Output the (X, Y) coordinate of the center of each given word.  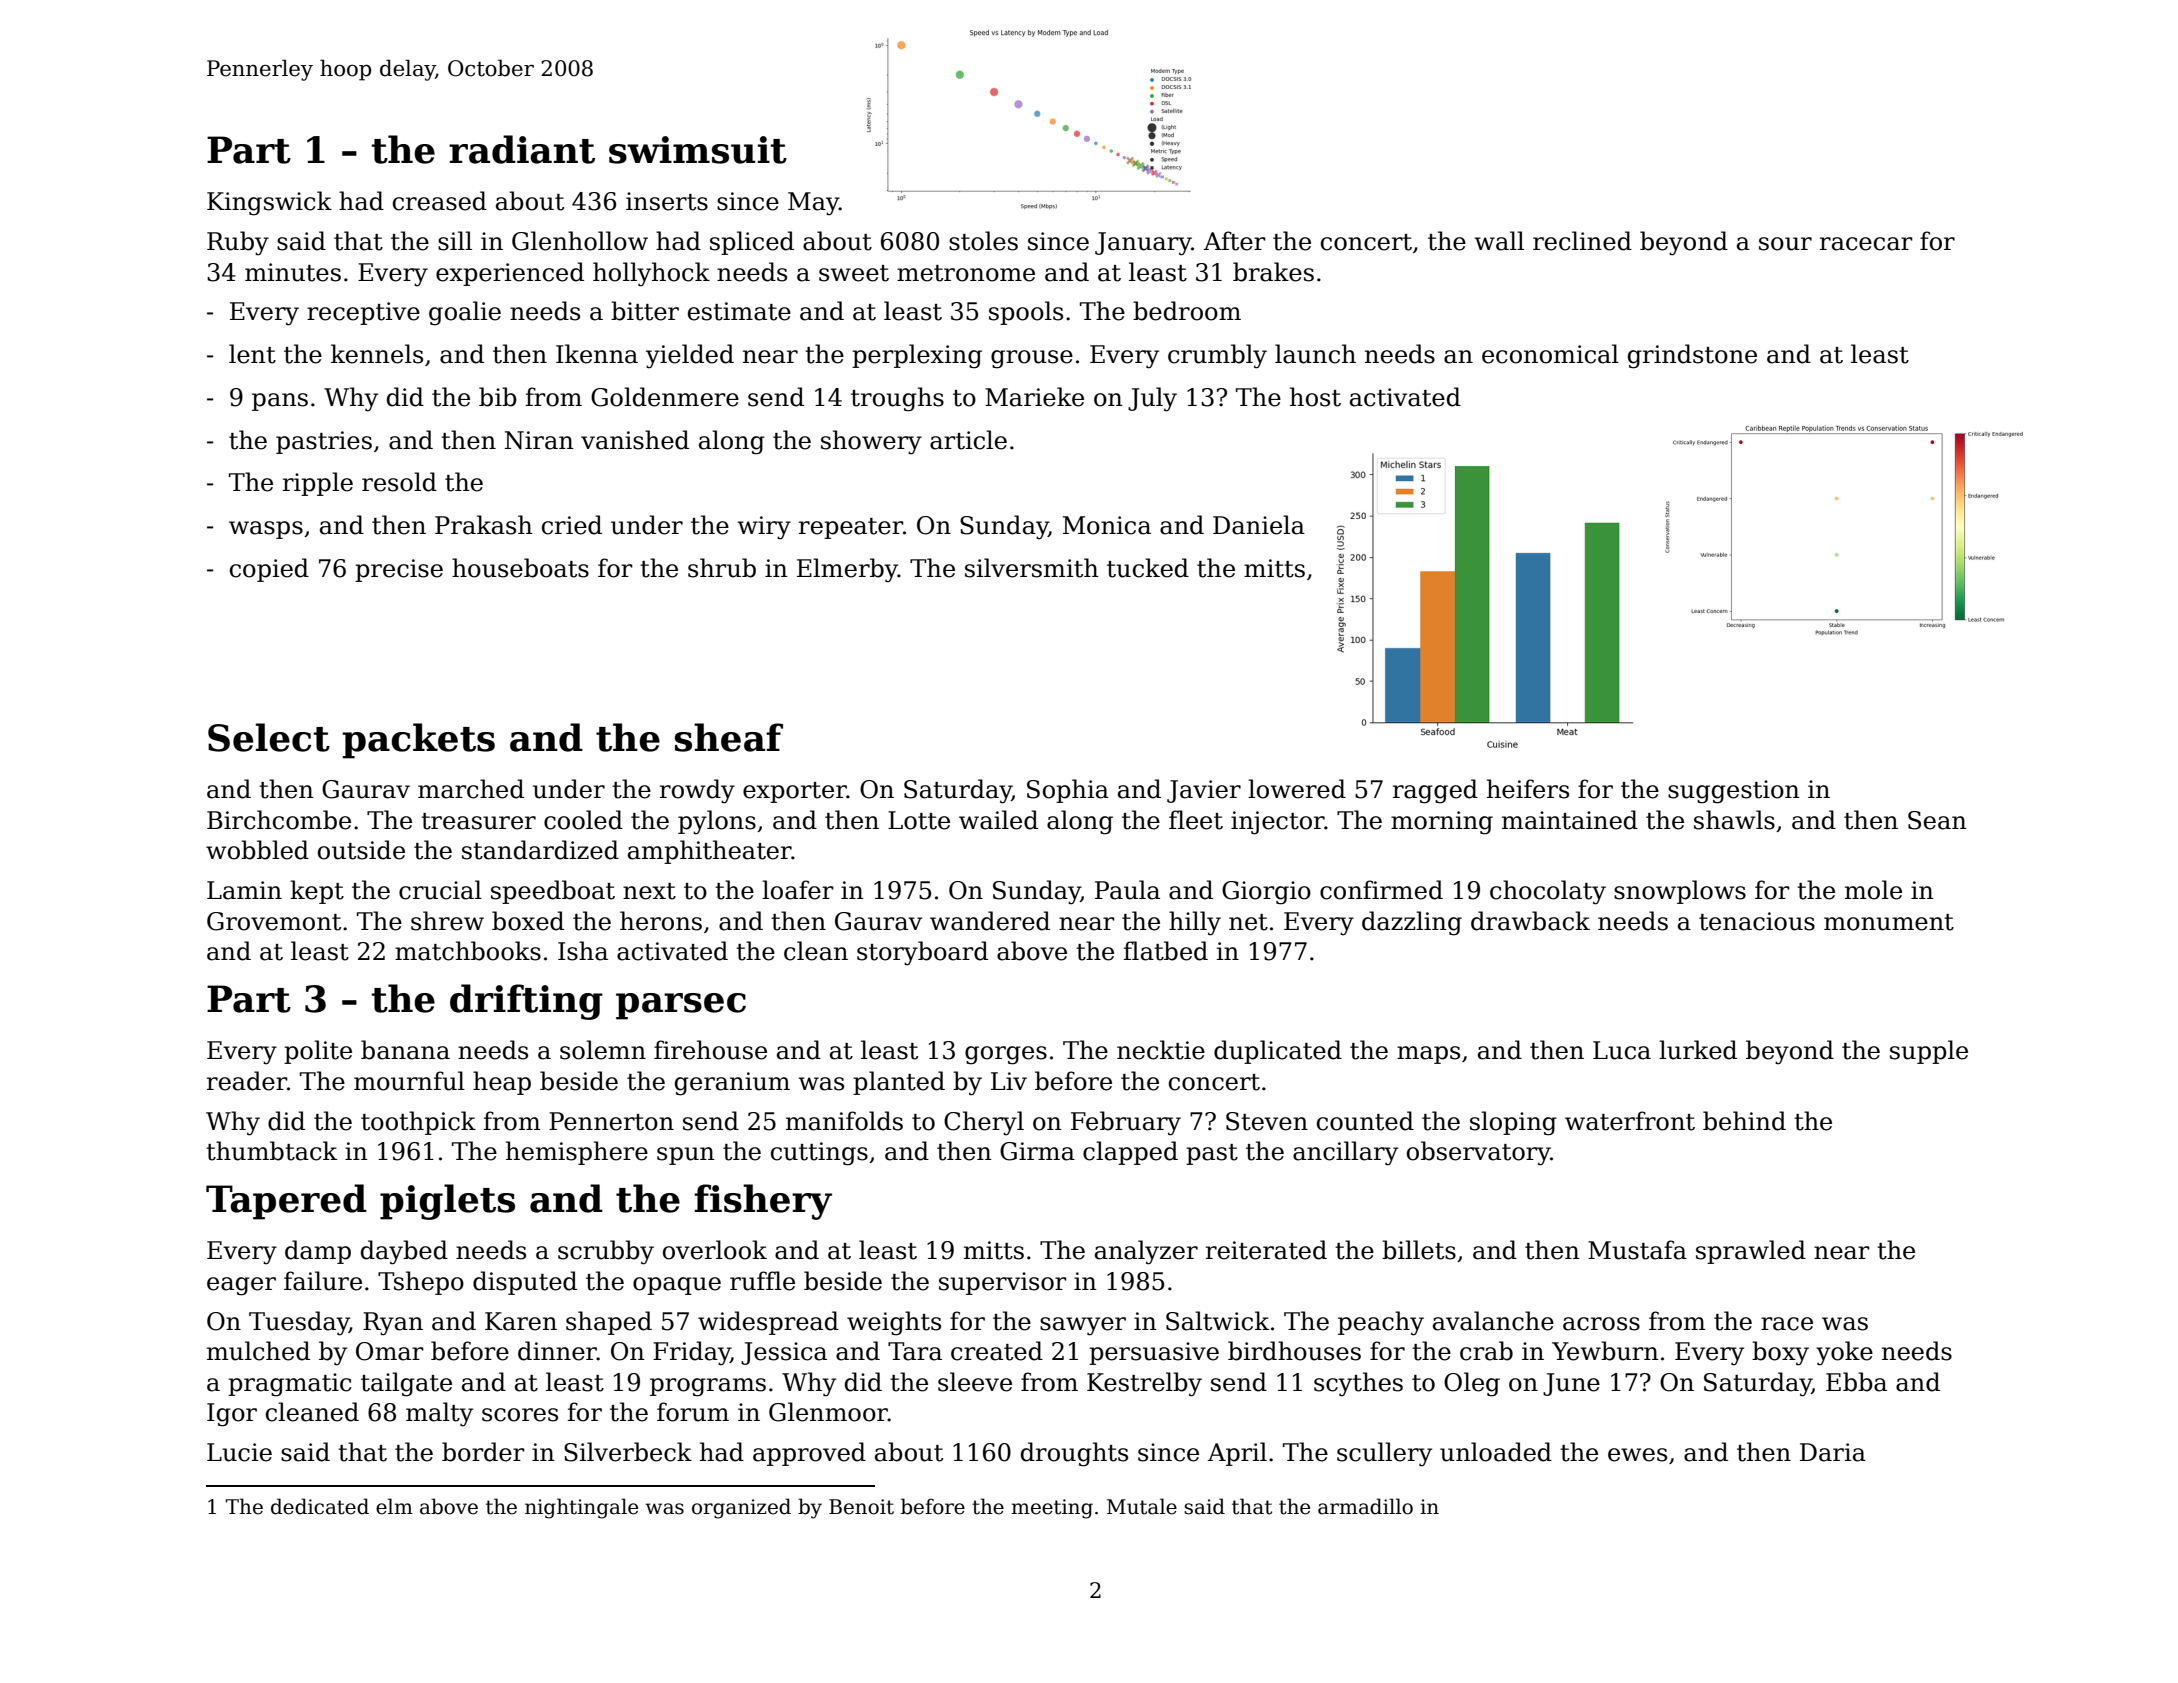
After (1235, 241)
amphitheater (710, 852)
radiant (522, 149)
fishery (763, 1202)
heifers (1528, 789)
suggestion (1734, 792)
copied (269, 570)
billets (1419, 1250)
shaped (609, 1323)
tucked (1148, 568)
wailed (998, 820)
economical (1550, 354)
